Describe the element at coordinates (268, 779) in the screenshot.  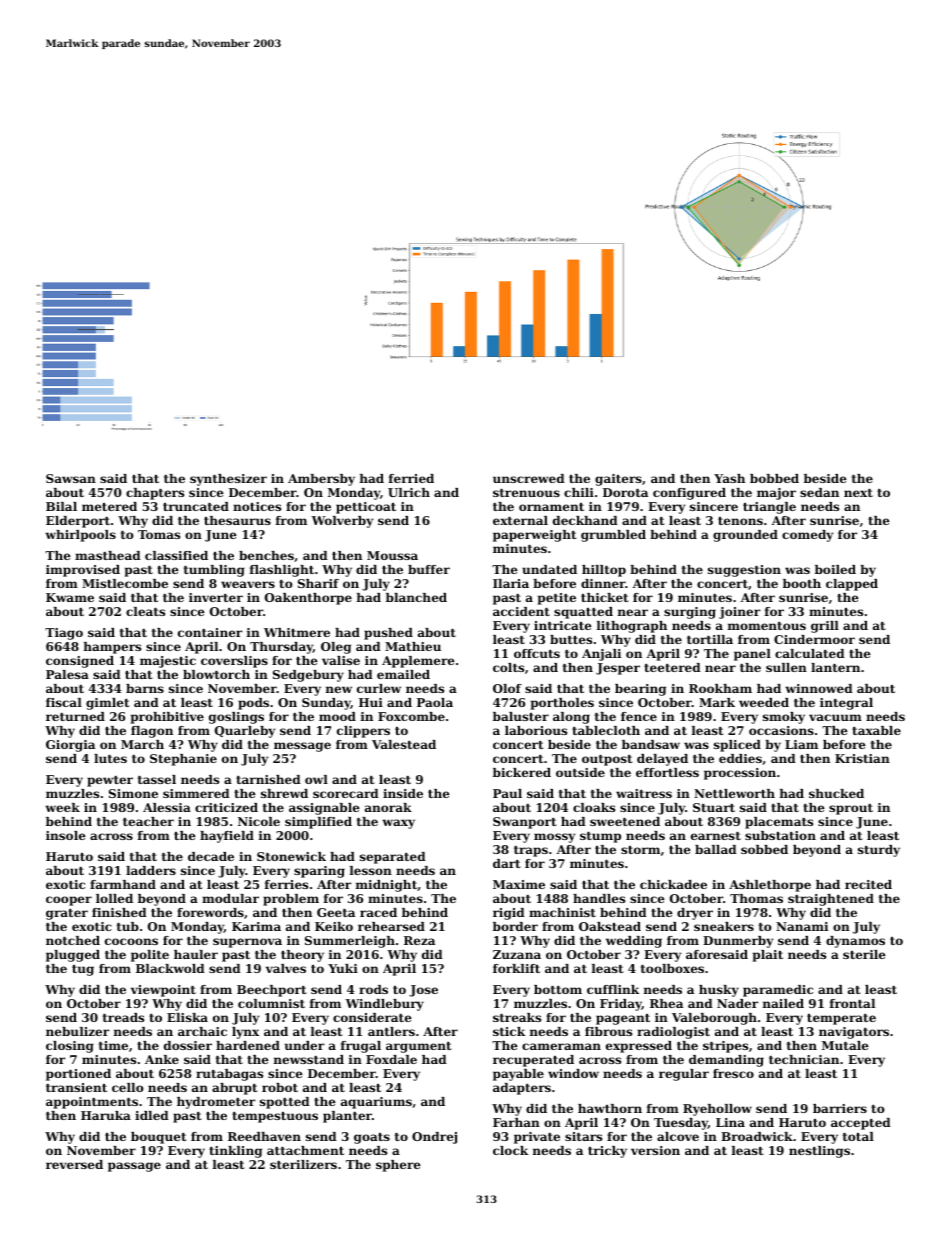
I see `tarnished` at that location.
